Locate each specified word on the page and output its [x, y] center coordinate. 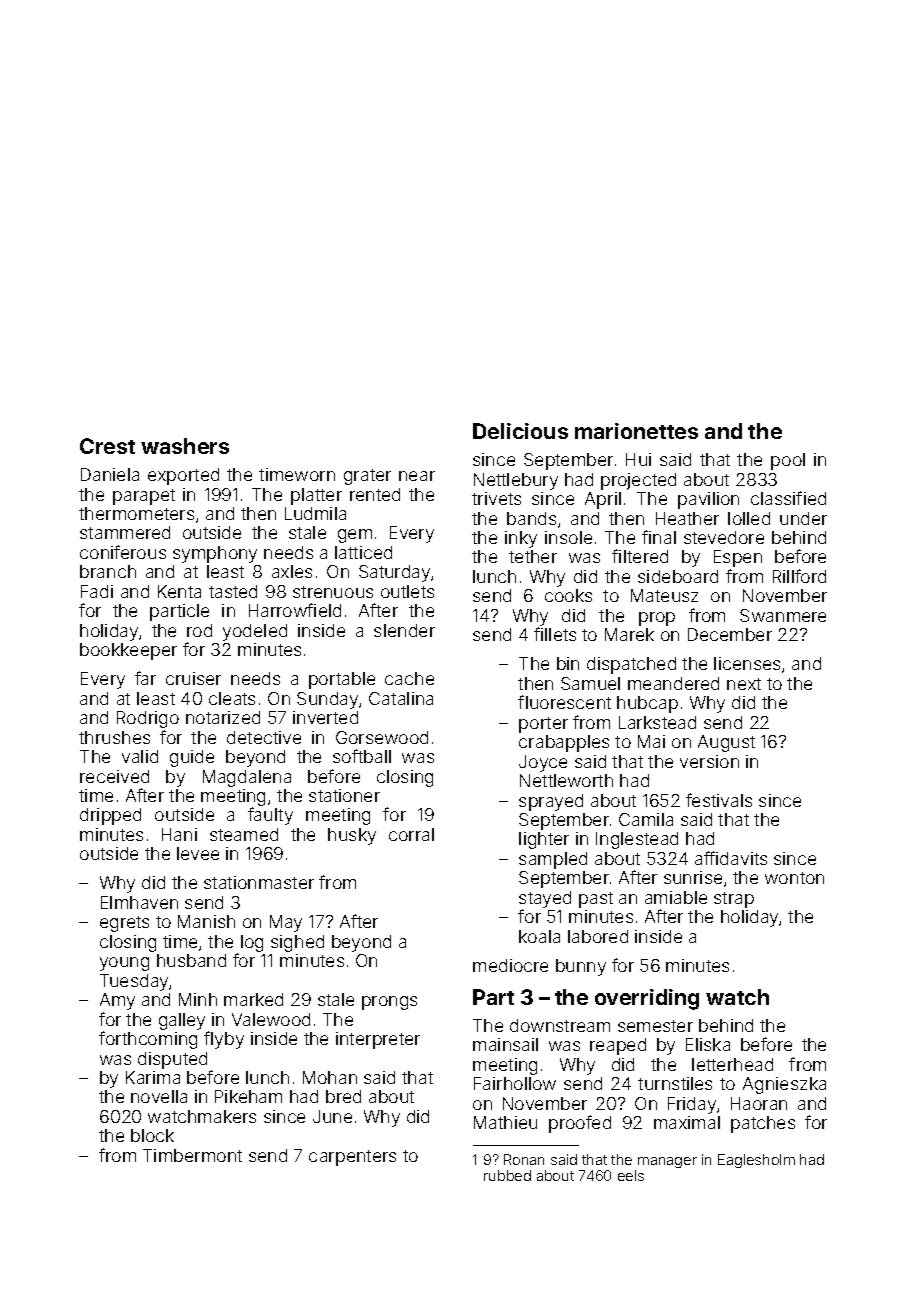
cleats [232, 698]
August [726, 743]
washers [185, 446]
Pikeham [248, 1096]
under [803, 518]
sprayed [551, 802]
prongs [389, 1003]
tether [533, 556]
